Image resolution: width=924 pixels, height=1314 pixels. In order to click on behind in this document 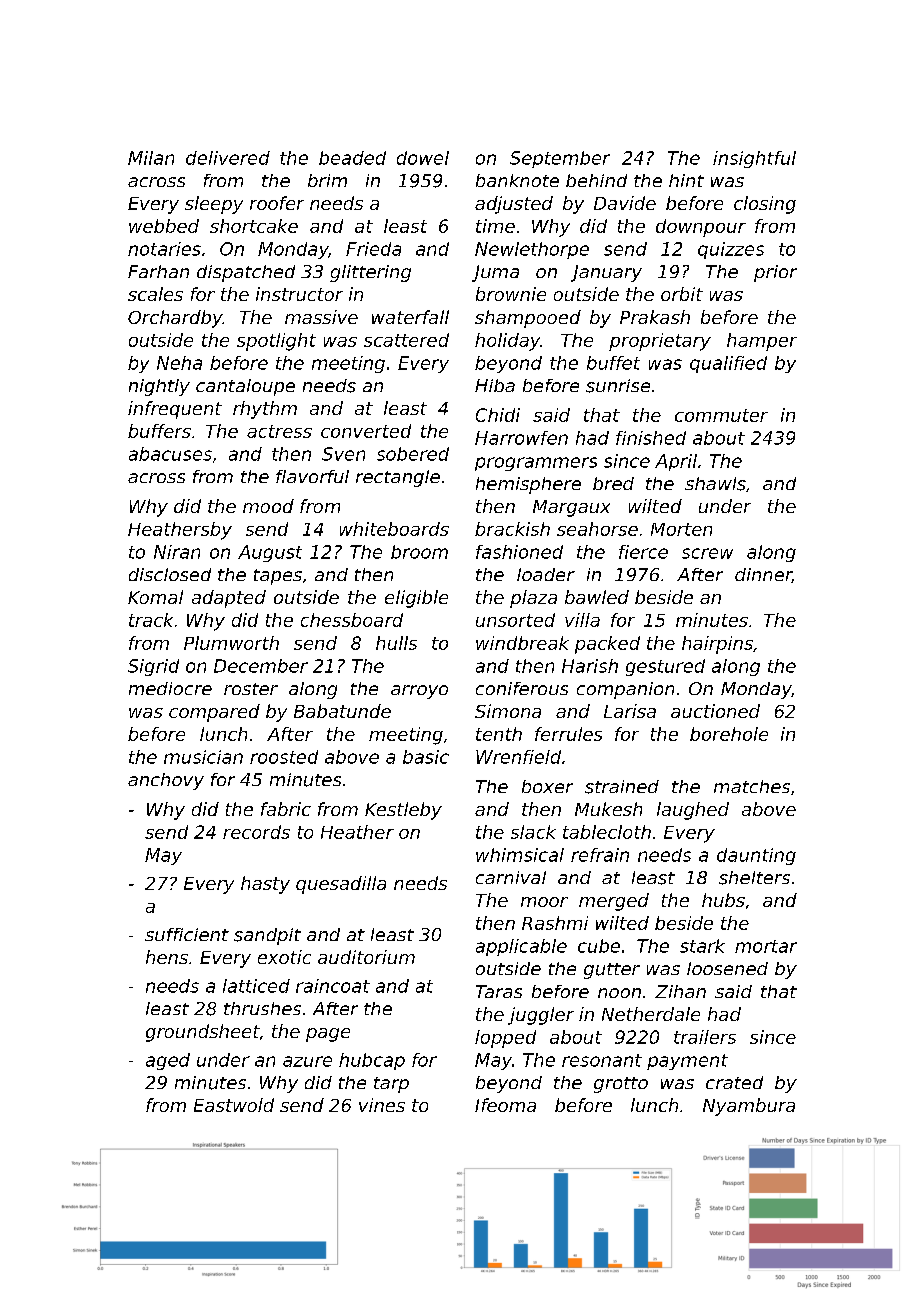, I will do `click(596, 180)`.
